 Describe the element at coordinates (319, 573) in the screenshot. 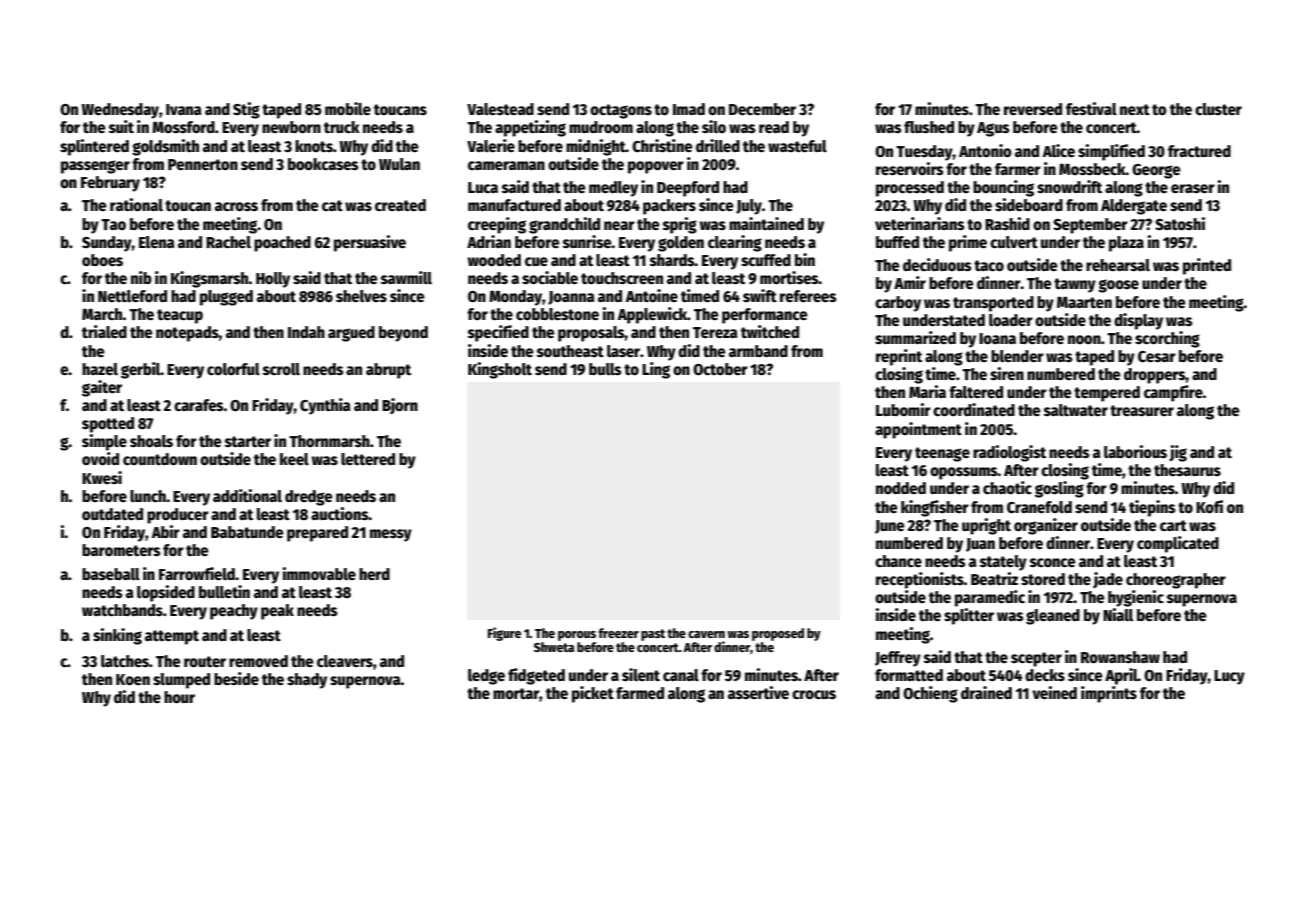

I see `immovable` at that location.
